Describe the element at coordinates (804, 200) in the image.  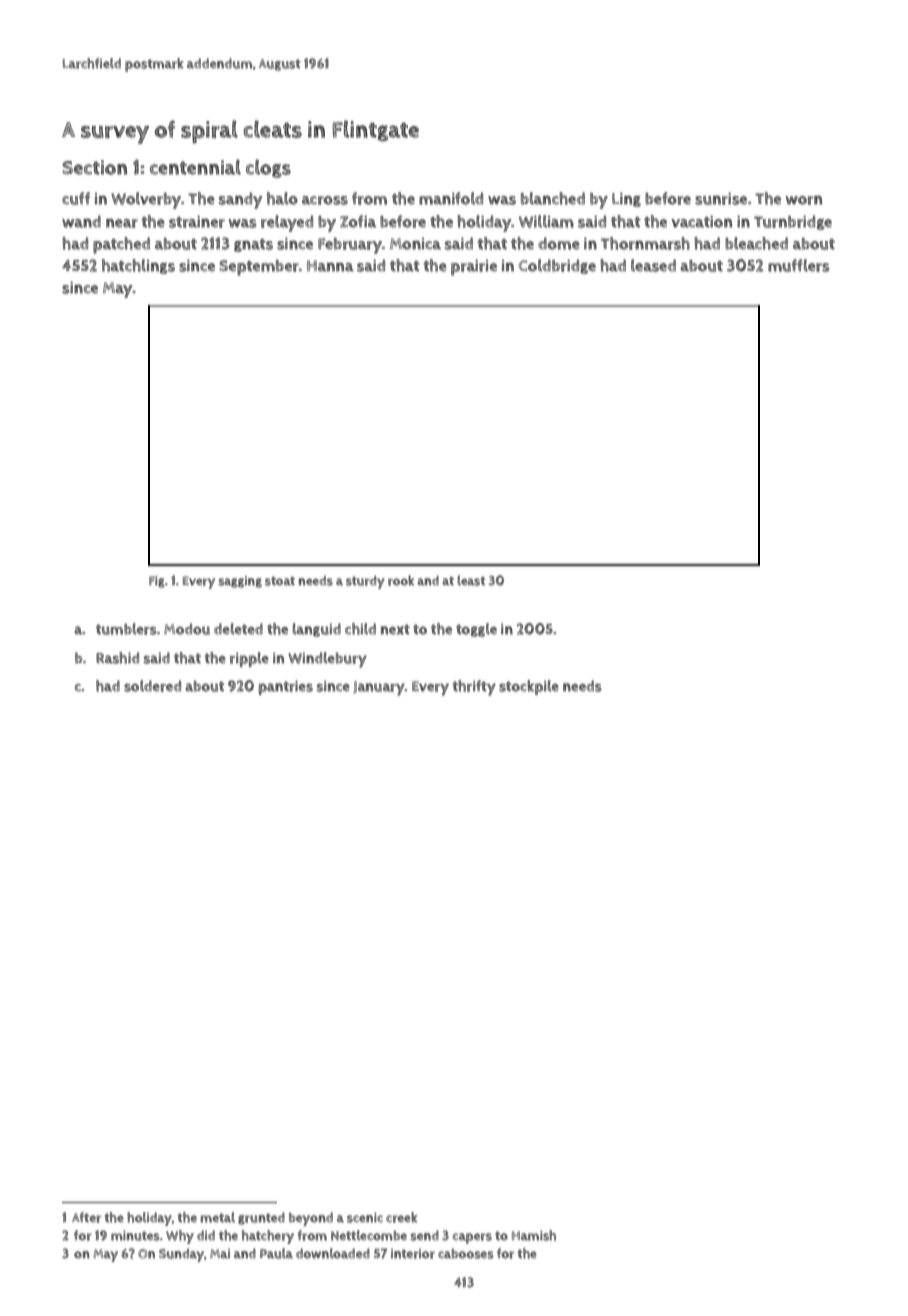
I see `worn` at that location.
